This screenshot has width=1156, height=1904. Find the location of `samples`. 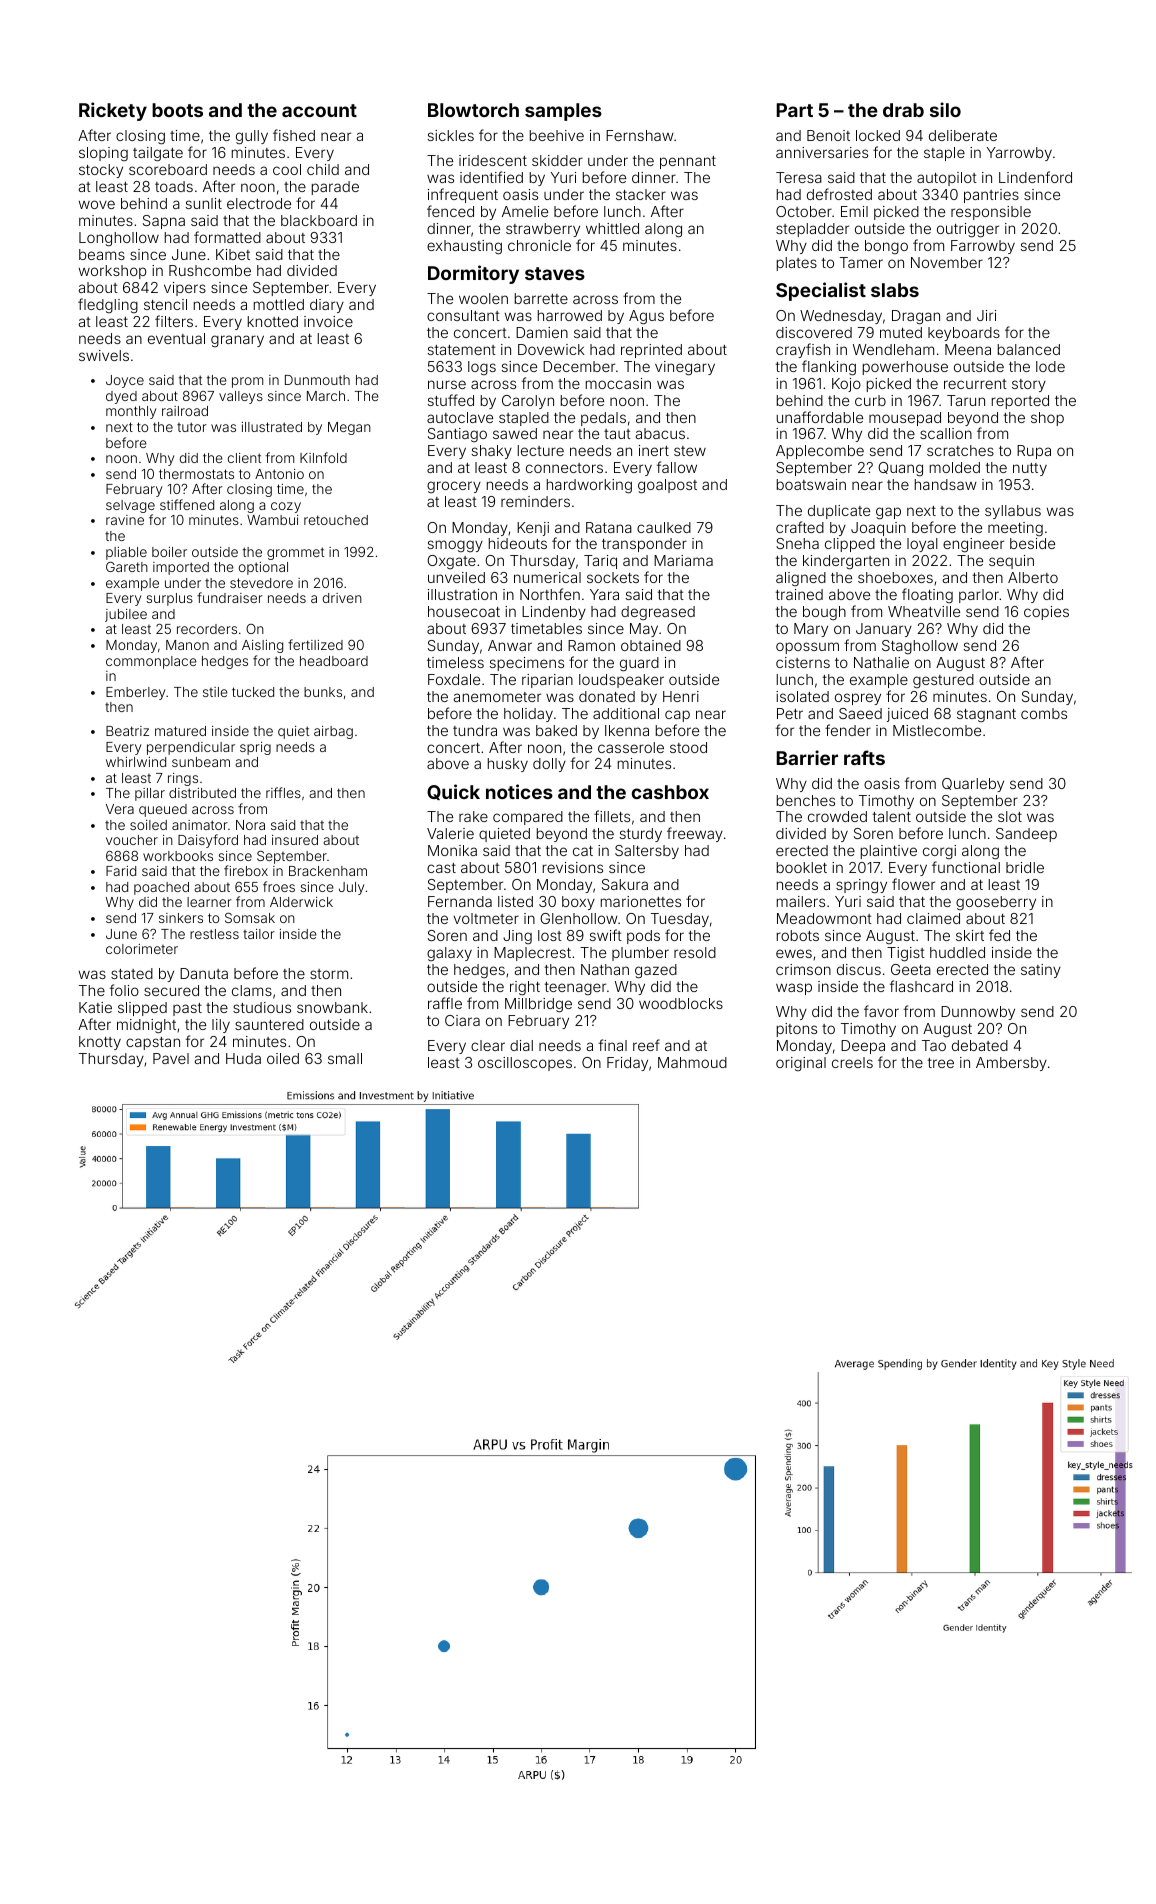

samples is located at coordinates (563, 112).
